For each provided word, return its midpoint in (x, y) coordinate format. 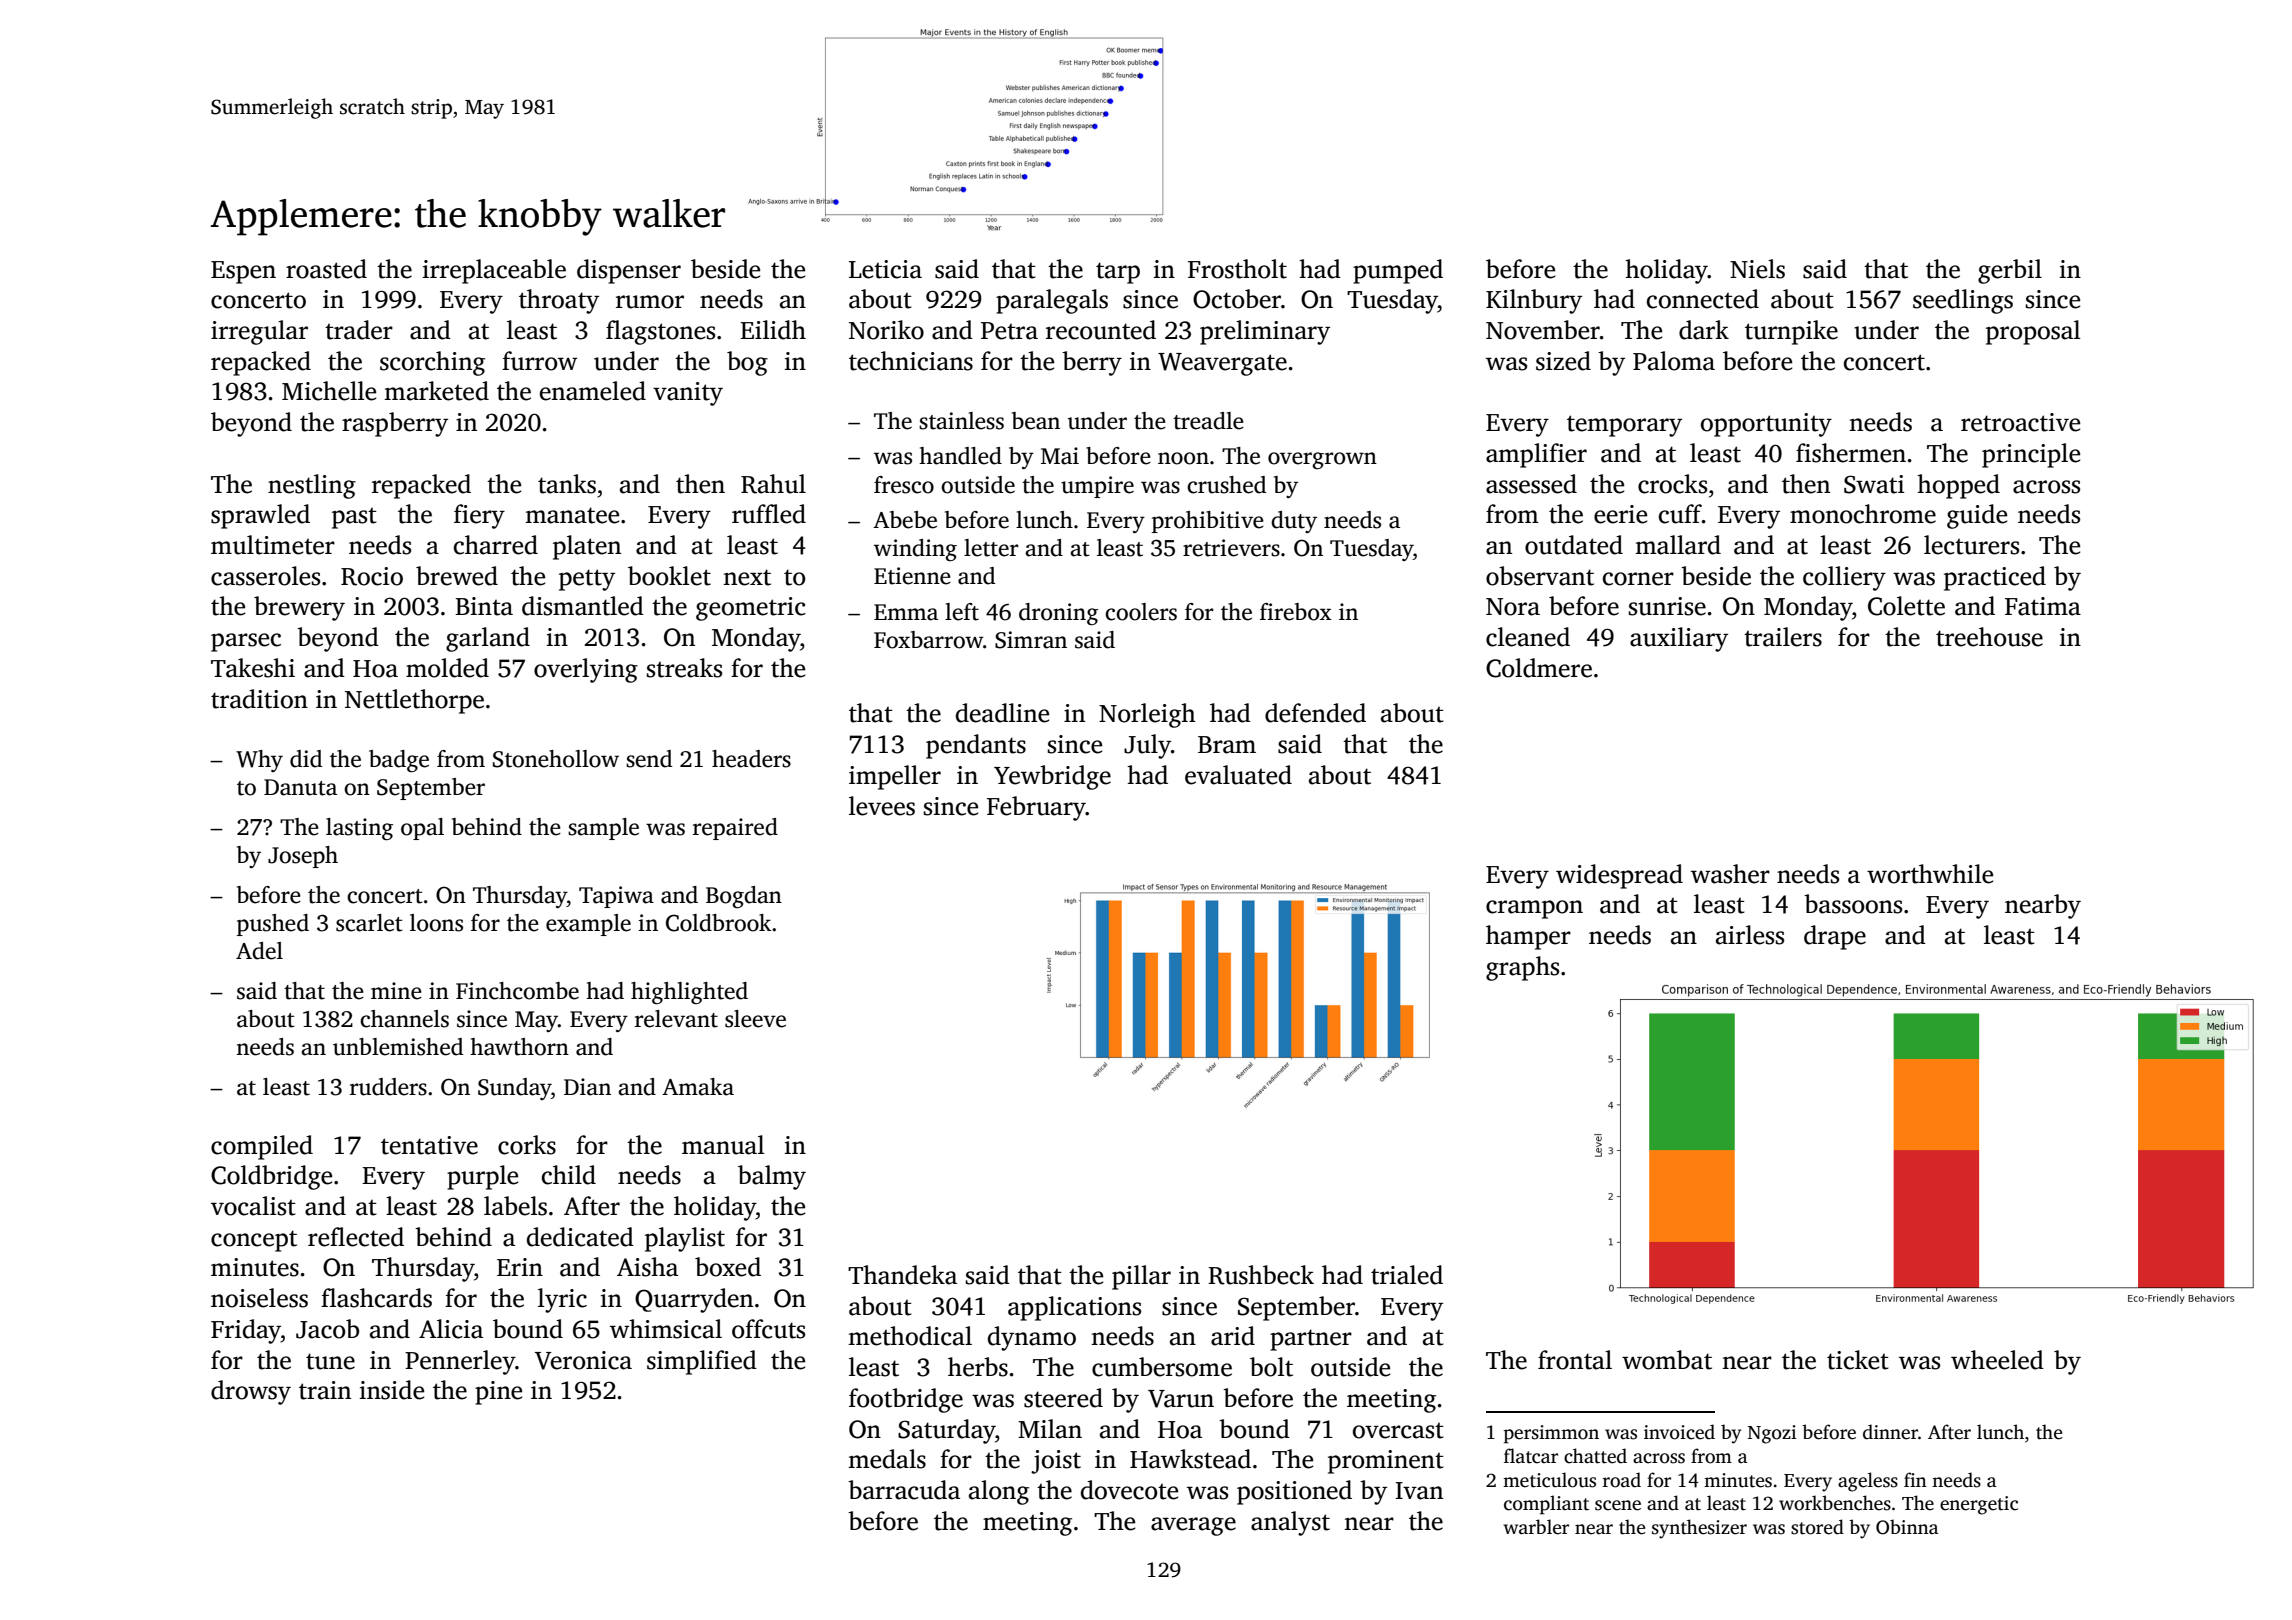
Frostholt (1237, 269)
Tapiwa (616, 897)
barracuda (904, 1490)
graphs (1522, 968)
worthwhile (1930, 874)
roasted (326, 269)
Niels (1757, 269)
